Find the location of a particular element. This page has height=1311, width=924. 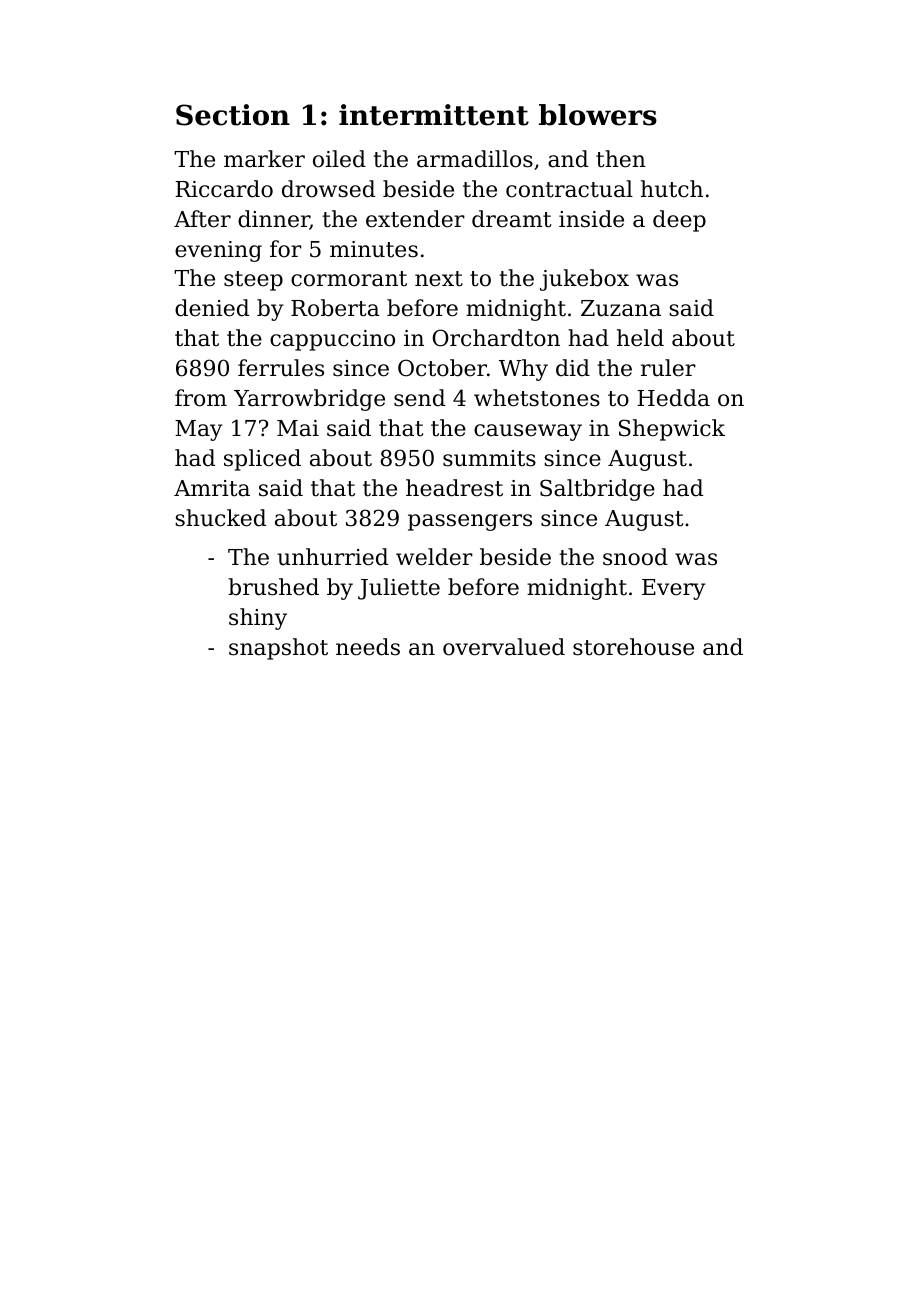

Roberta is located at coordinates (335, 308).
